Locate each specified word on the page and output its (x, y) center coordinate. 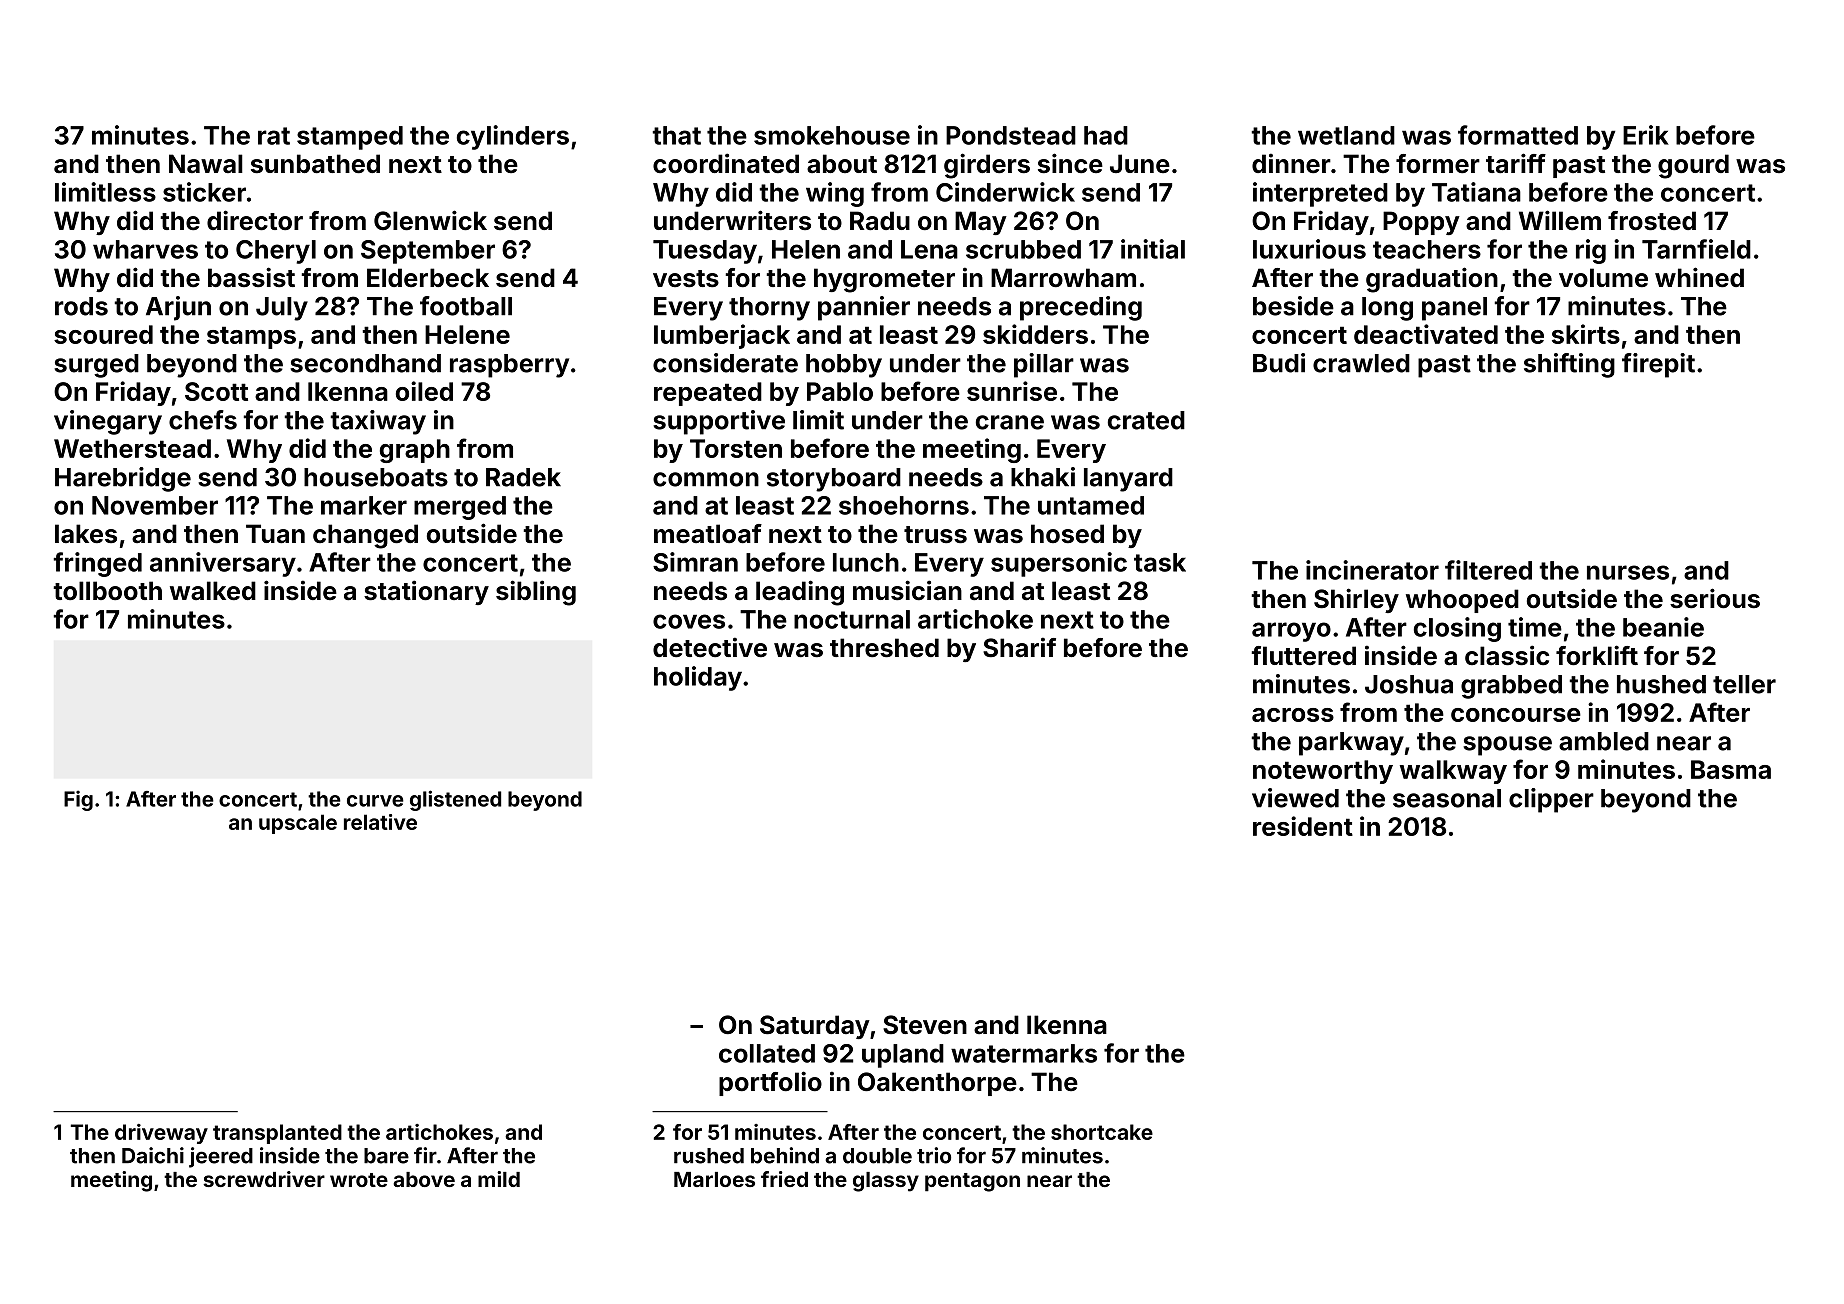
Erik (1646, 135)
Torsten (736, 448)
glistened (455, 800)
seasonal (1447, 798)
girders (987, 166)
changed (365, 536)
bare (386, 1156)
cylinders (513, 137)
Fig (78, 800)
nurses (1628, 572)
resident (1303, 826)
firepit (1658, 365)
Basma (1731, 769)
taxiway (378, 422)
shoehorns (904, 505)
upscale (298, 824)
